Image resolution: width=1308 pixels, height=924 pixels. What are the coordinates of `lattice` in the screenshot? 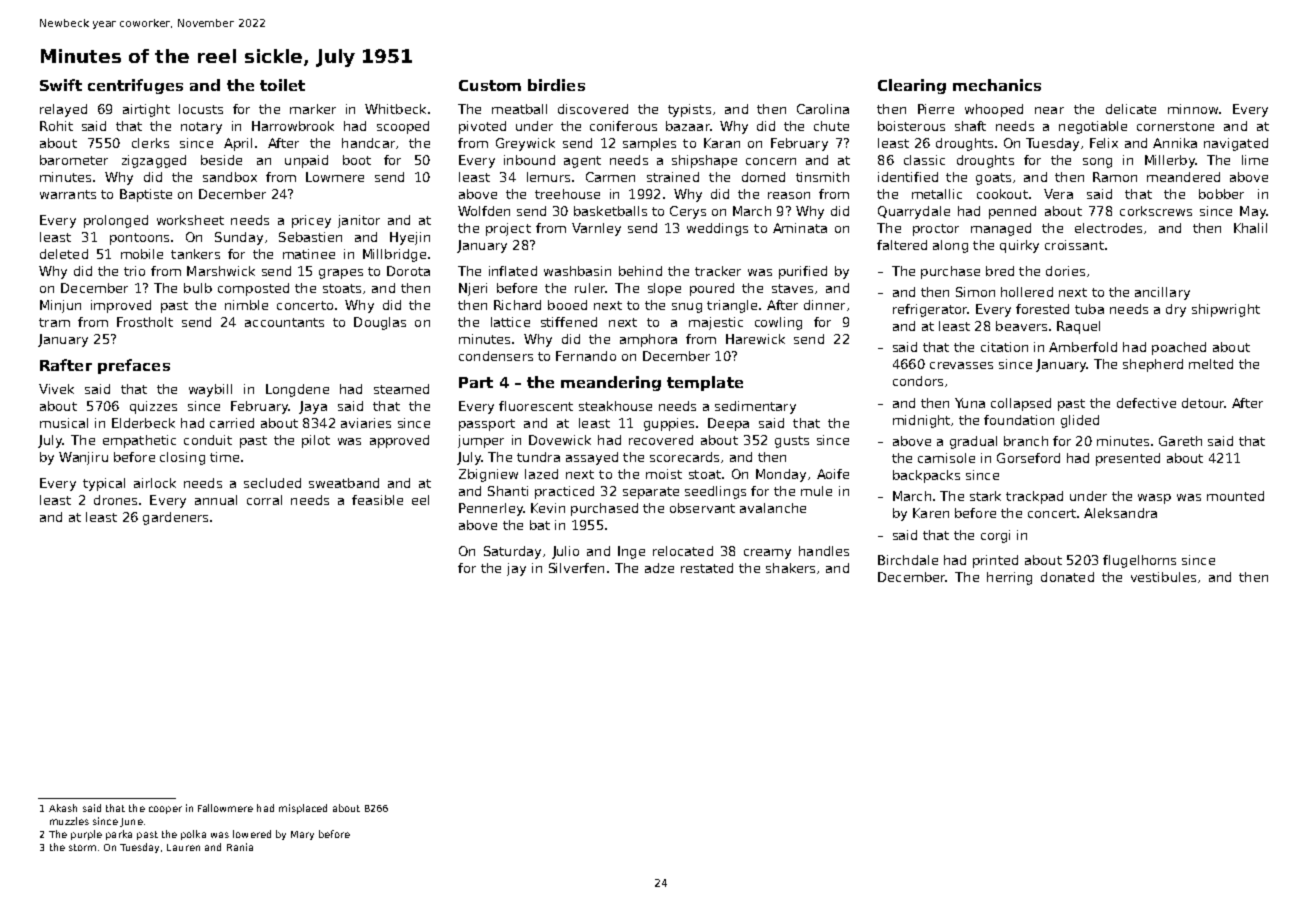 It's located at (510, 322).
